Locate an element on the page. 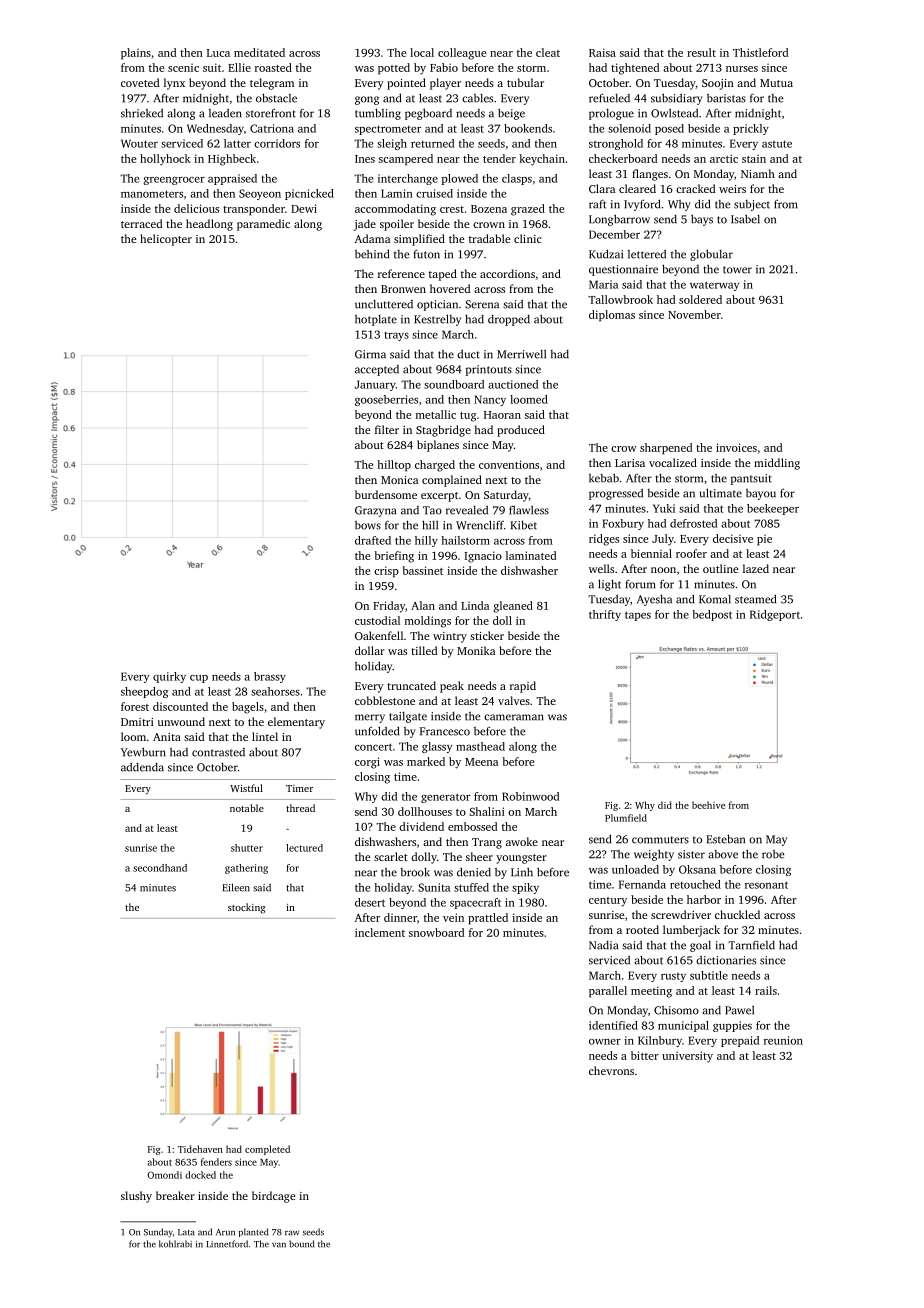 Image resolution: width=924 pixels, height=1308 pixels. Tidehaven is located at coordinates (200, 1149).
